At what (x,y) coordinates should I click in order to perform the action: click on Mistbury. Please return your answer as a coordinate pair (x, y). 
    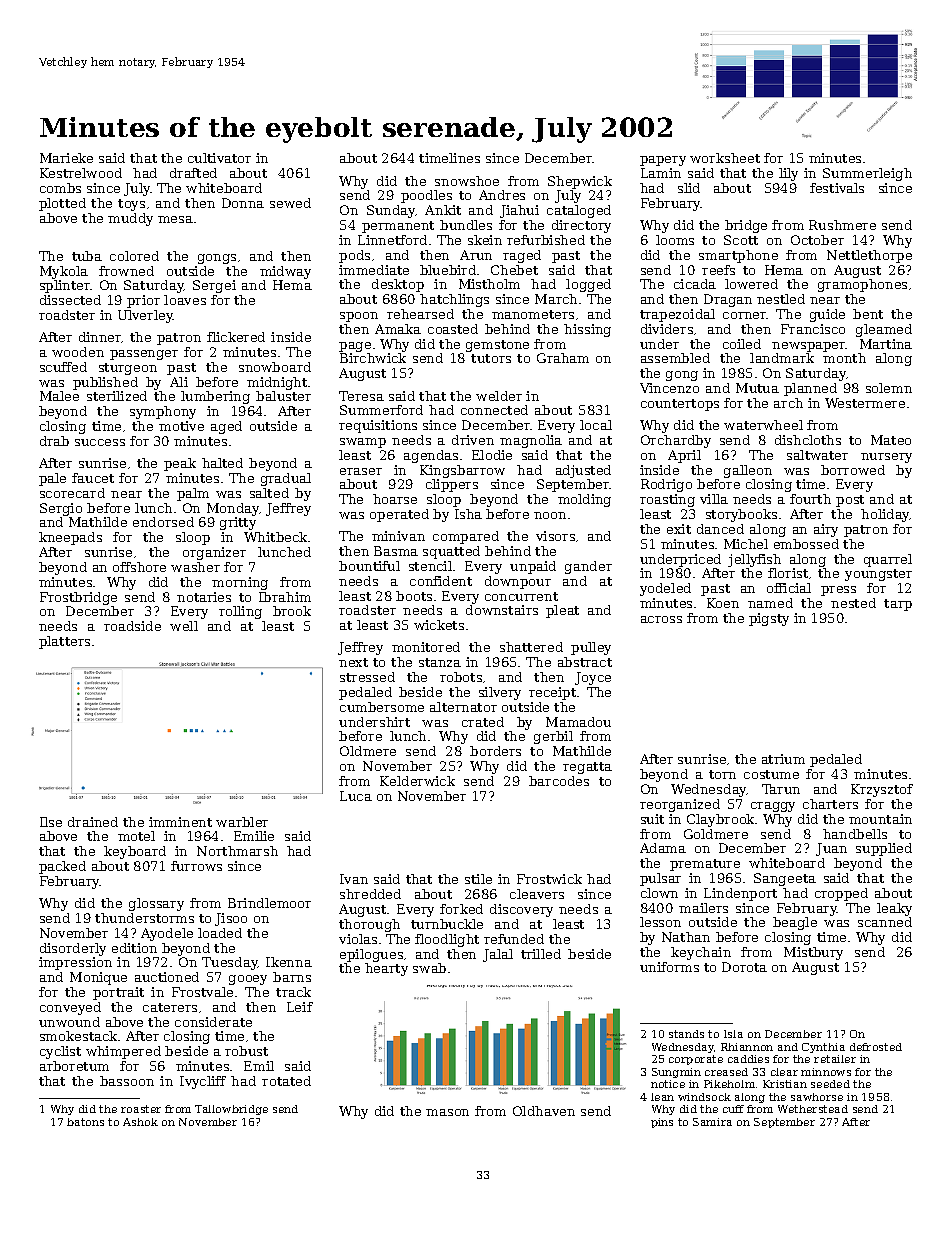
    Looking at the image, I should click on (813, 953).
